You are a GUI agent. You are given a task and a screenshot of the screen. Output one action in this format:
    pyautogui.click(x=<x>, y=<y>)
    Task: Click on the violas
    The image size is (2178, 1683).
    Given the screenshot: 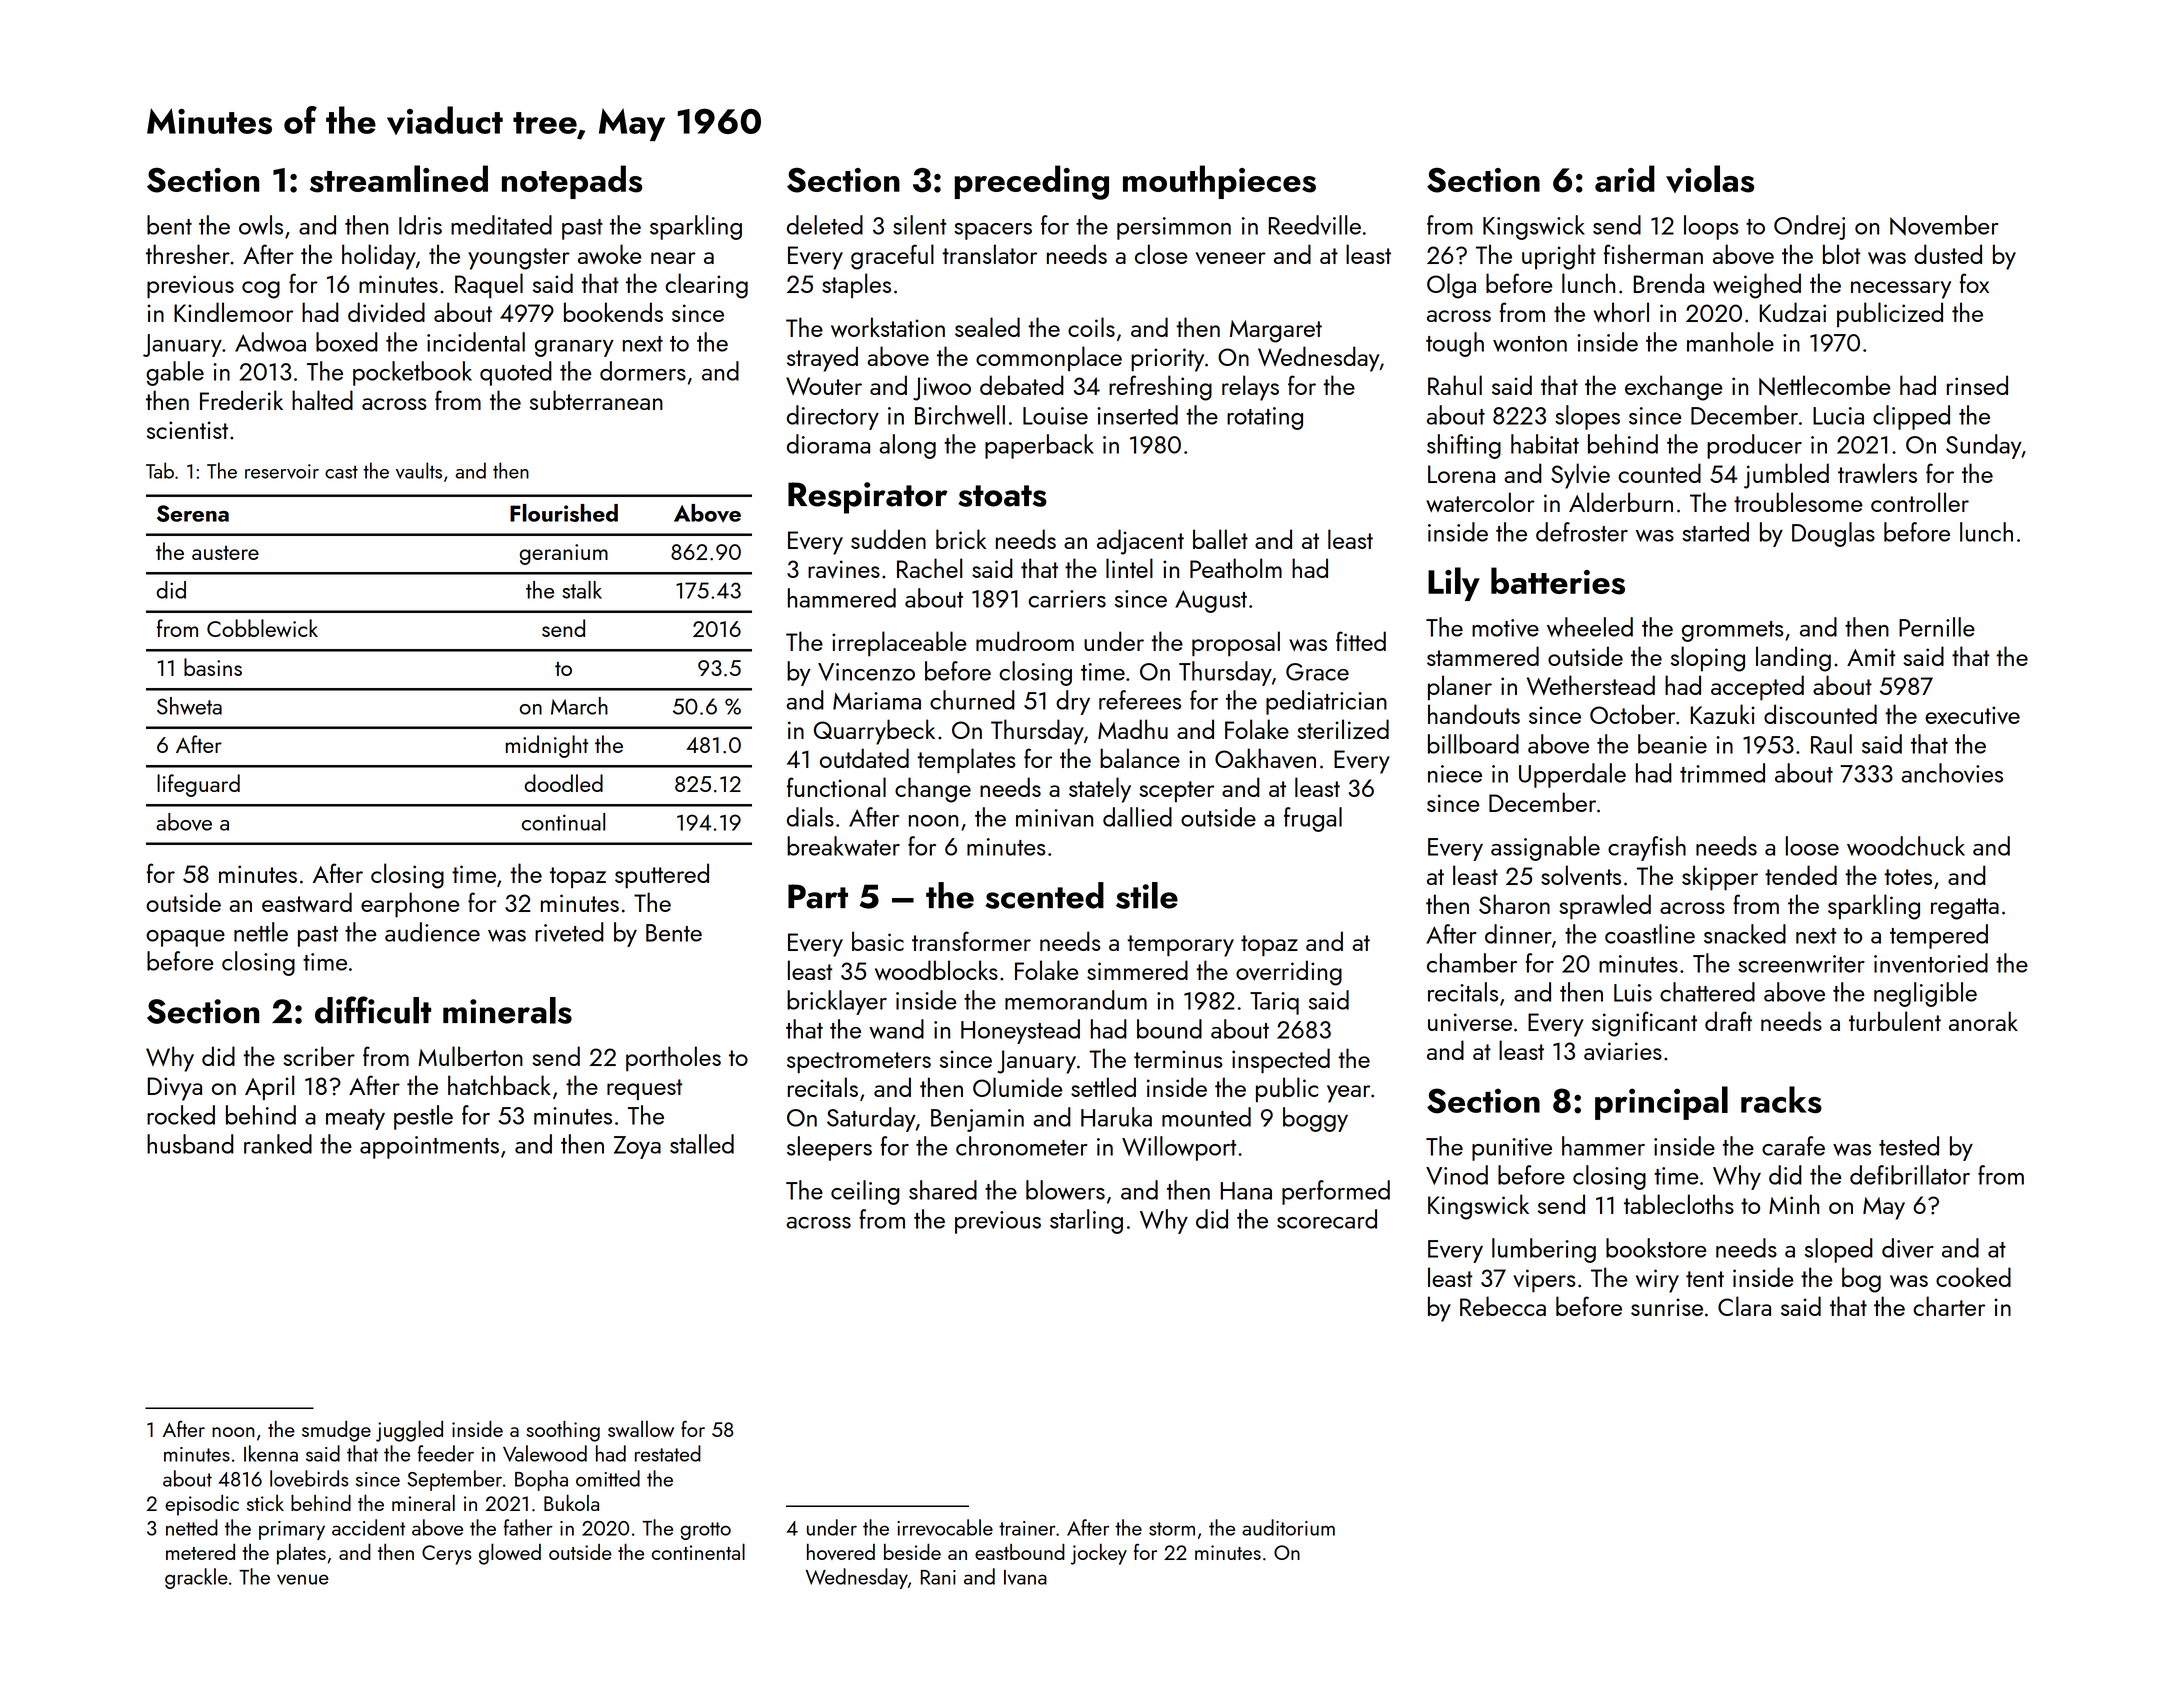 What is the action you would take?
    pyautogui.click(x=1710, y=179)
